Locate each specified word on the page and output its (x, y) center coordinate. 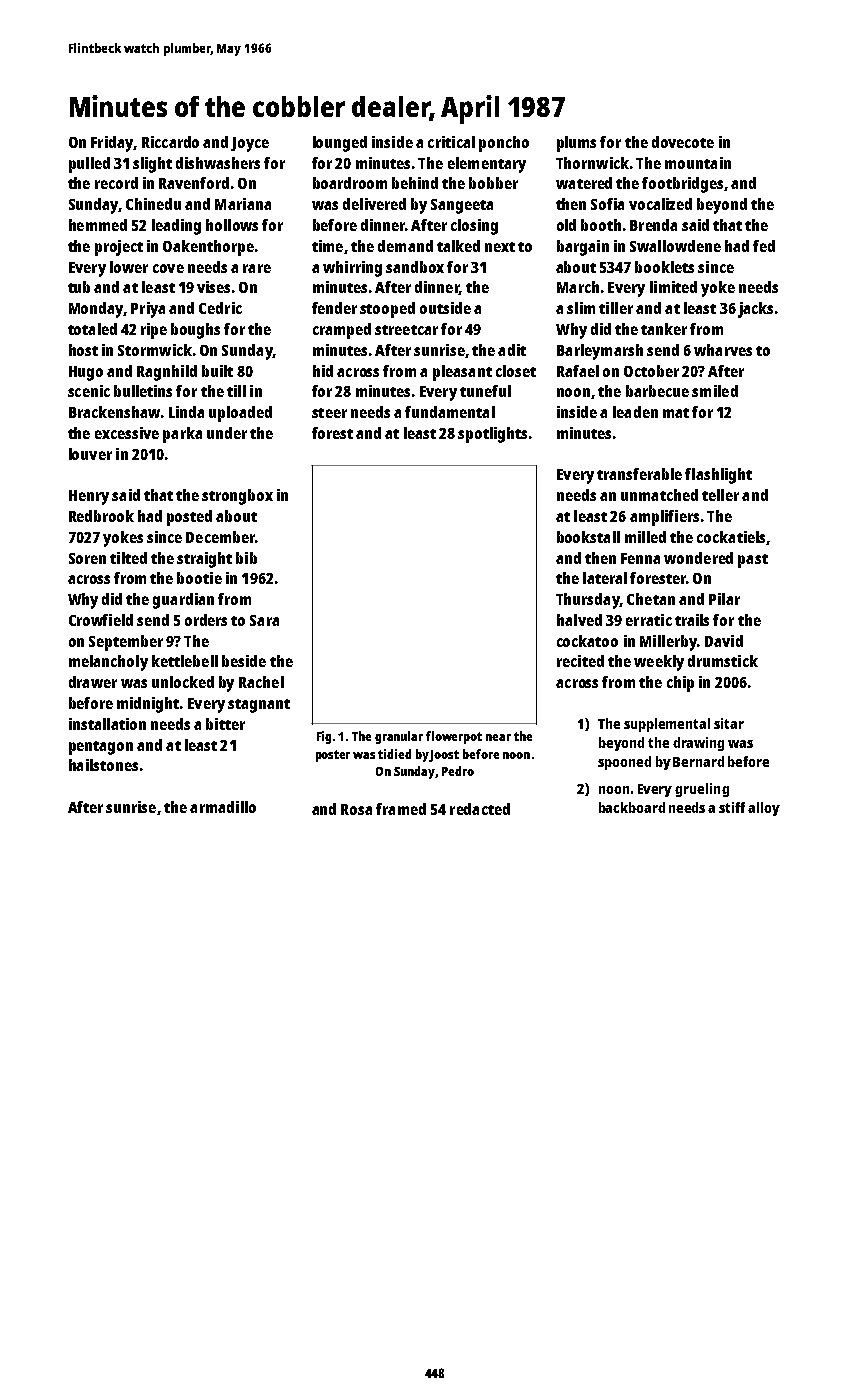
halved (579, 620)
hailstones (103, 765)
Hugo (86, 373)
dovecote (683, 142)
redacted (480, 809)
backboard (632, 807)
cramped (342, 331)
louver (90, 454)
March (578, 287)
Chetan (651, 599)
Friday (112, 144)
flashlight (718, 476)
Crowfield (101, 620)
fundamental (450, 412)
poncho (504, 144)
